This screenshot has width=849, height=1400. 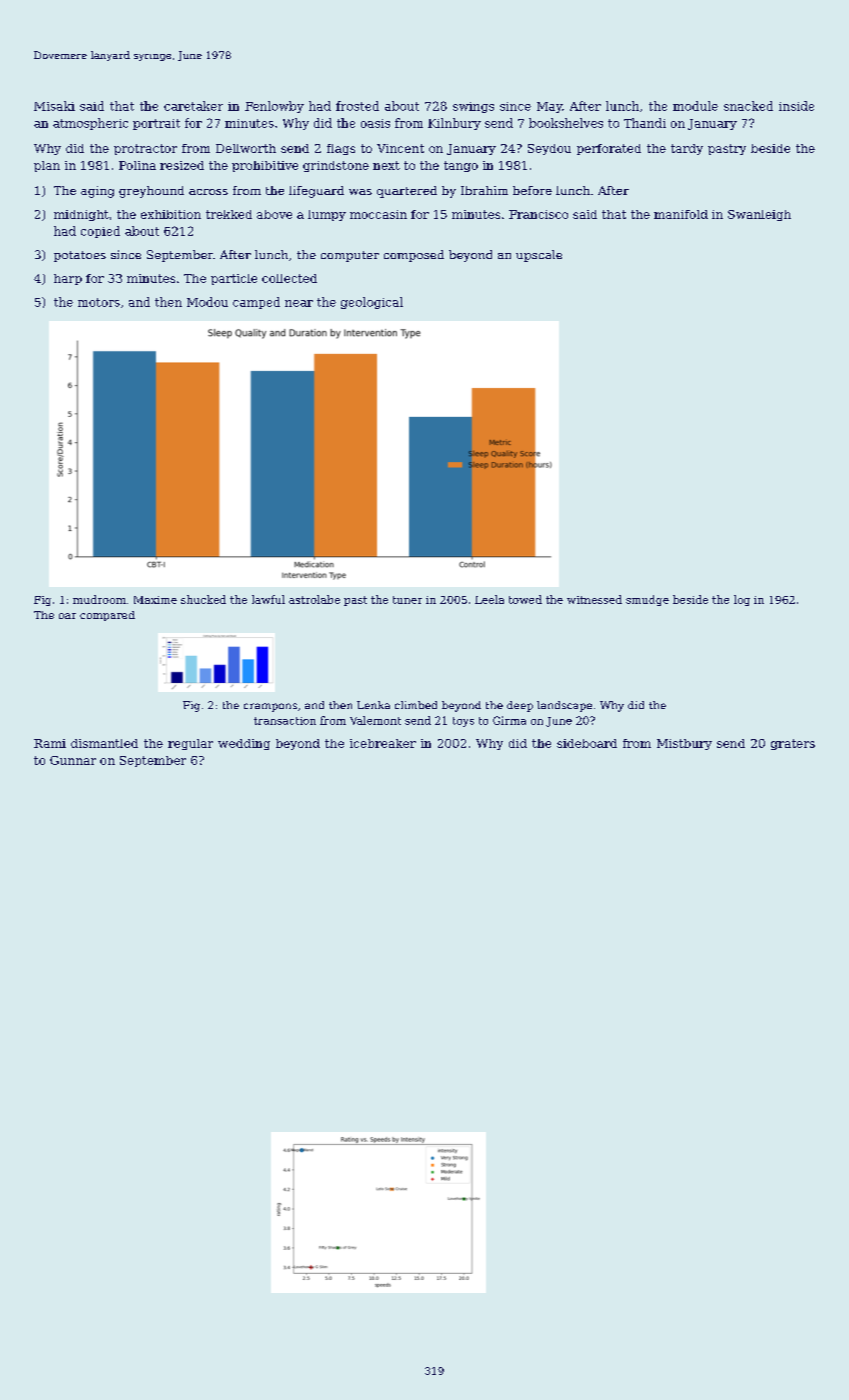 What do you see at coordinates (372, 303) in the screenshot?
I see `geological` at bounding box center [372, 303].
